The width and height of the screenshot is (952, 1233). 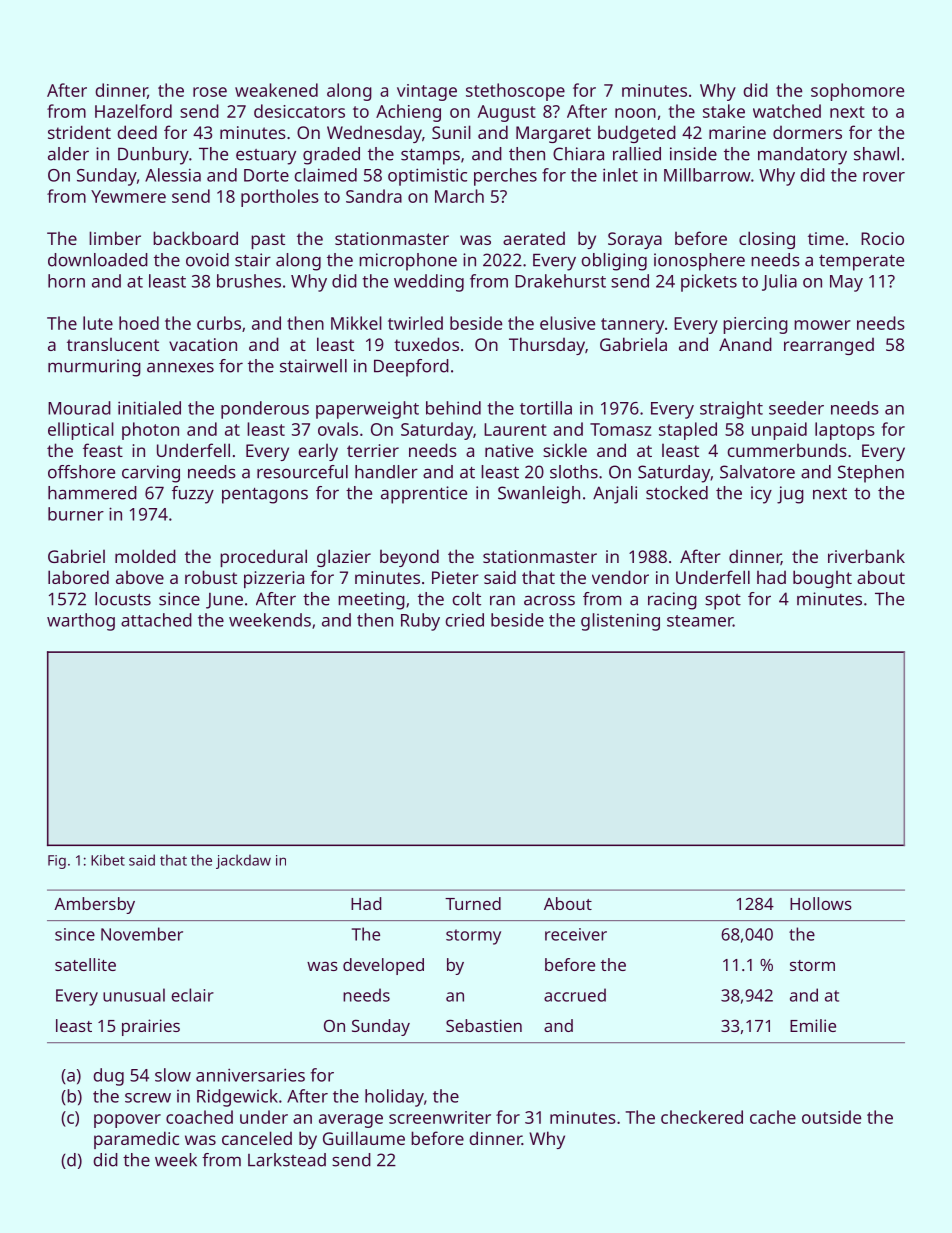 I want to click on backboard, so click(x=195, y=238).
